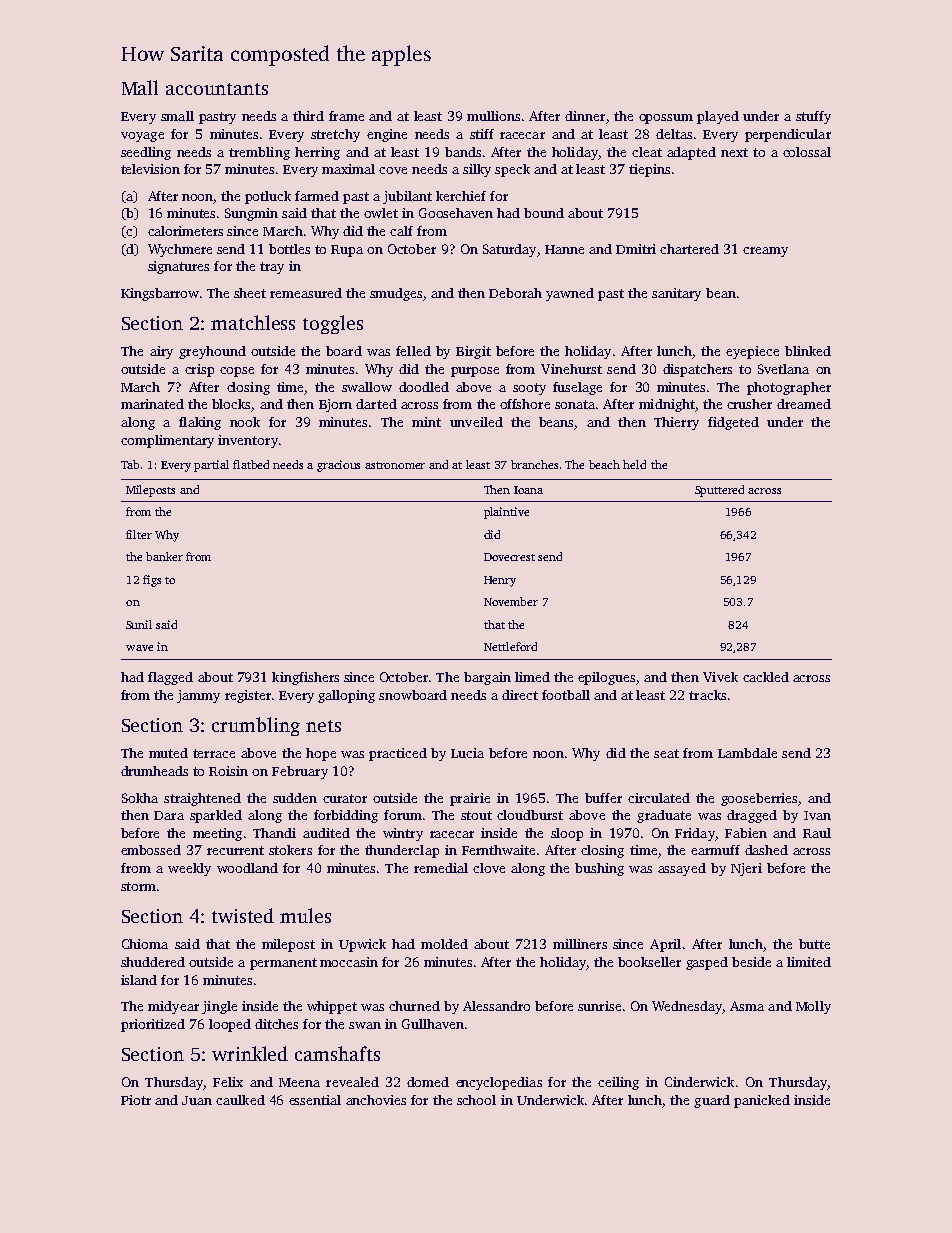 The width and height of the screenshot is (952, 1233). I want to click on dinner, so click(585, 116).
